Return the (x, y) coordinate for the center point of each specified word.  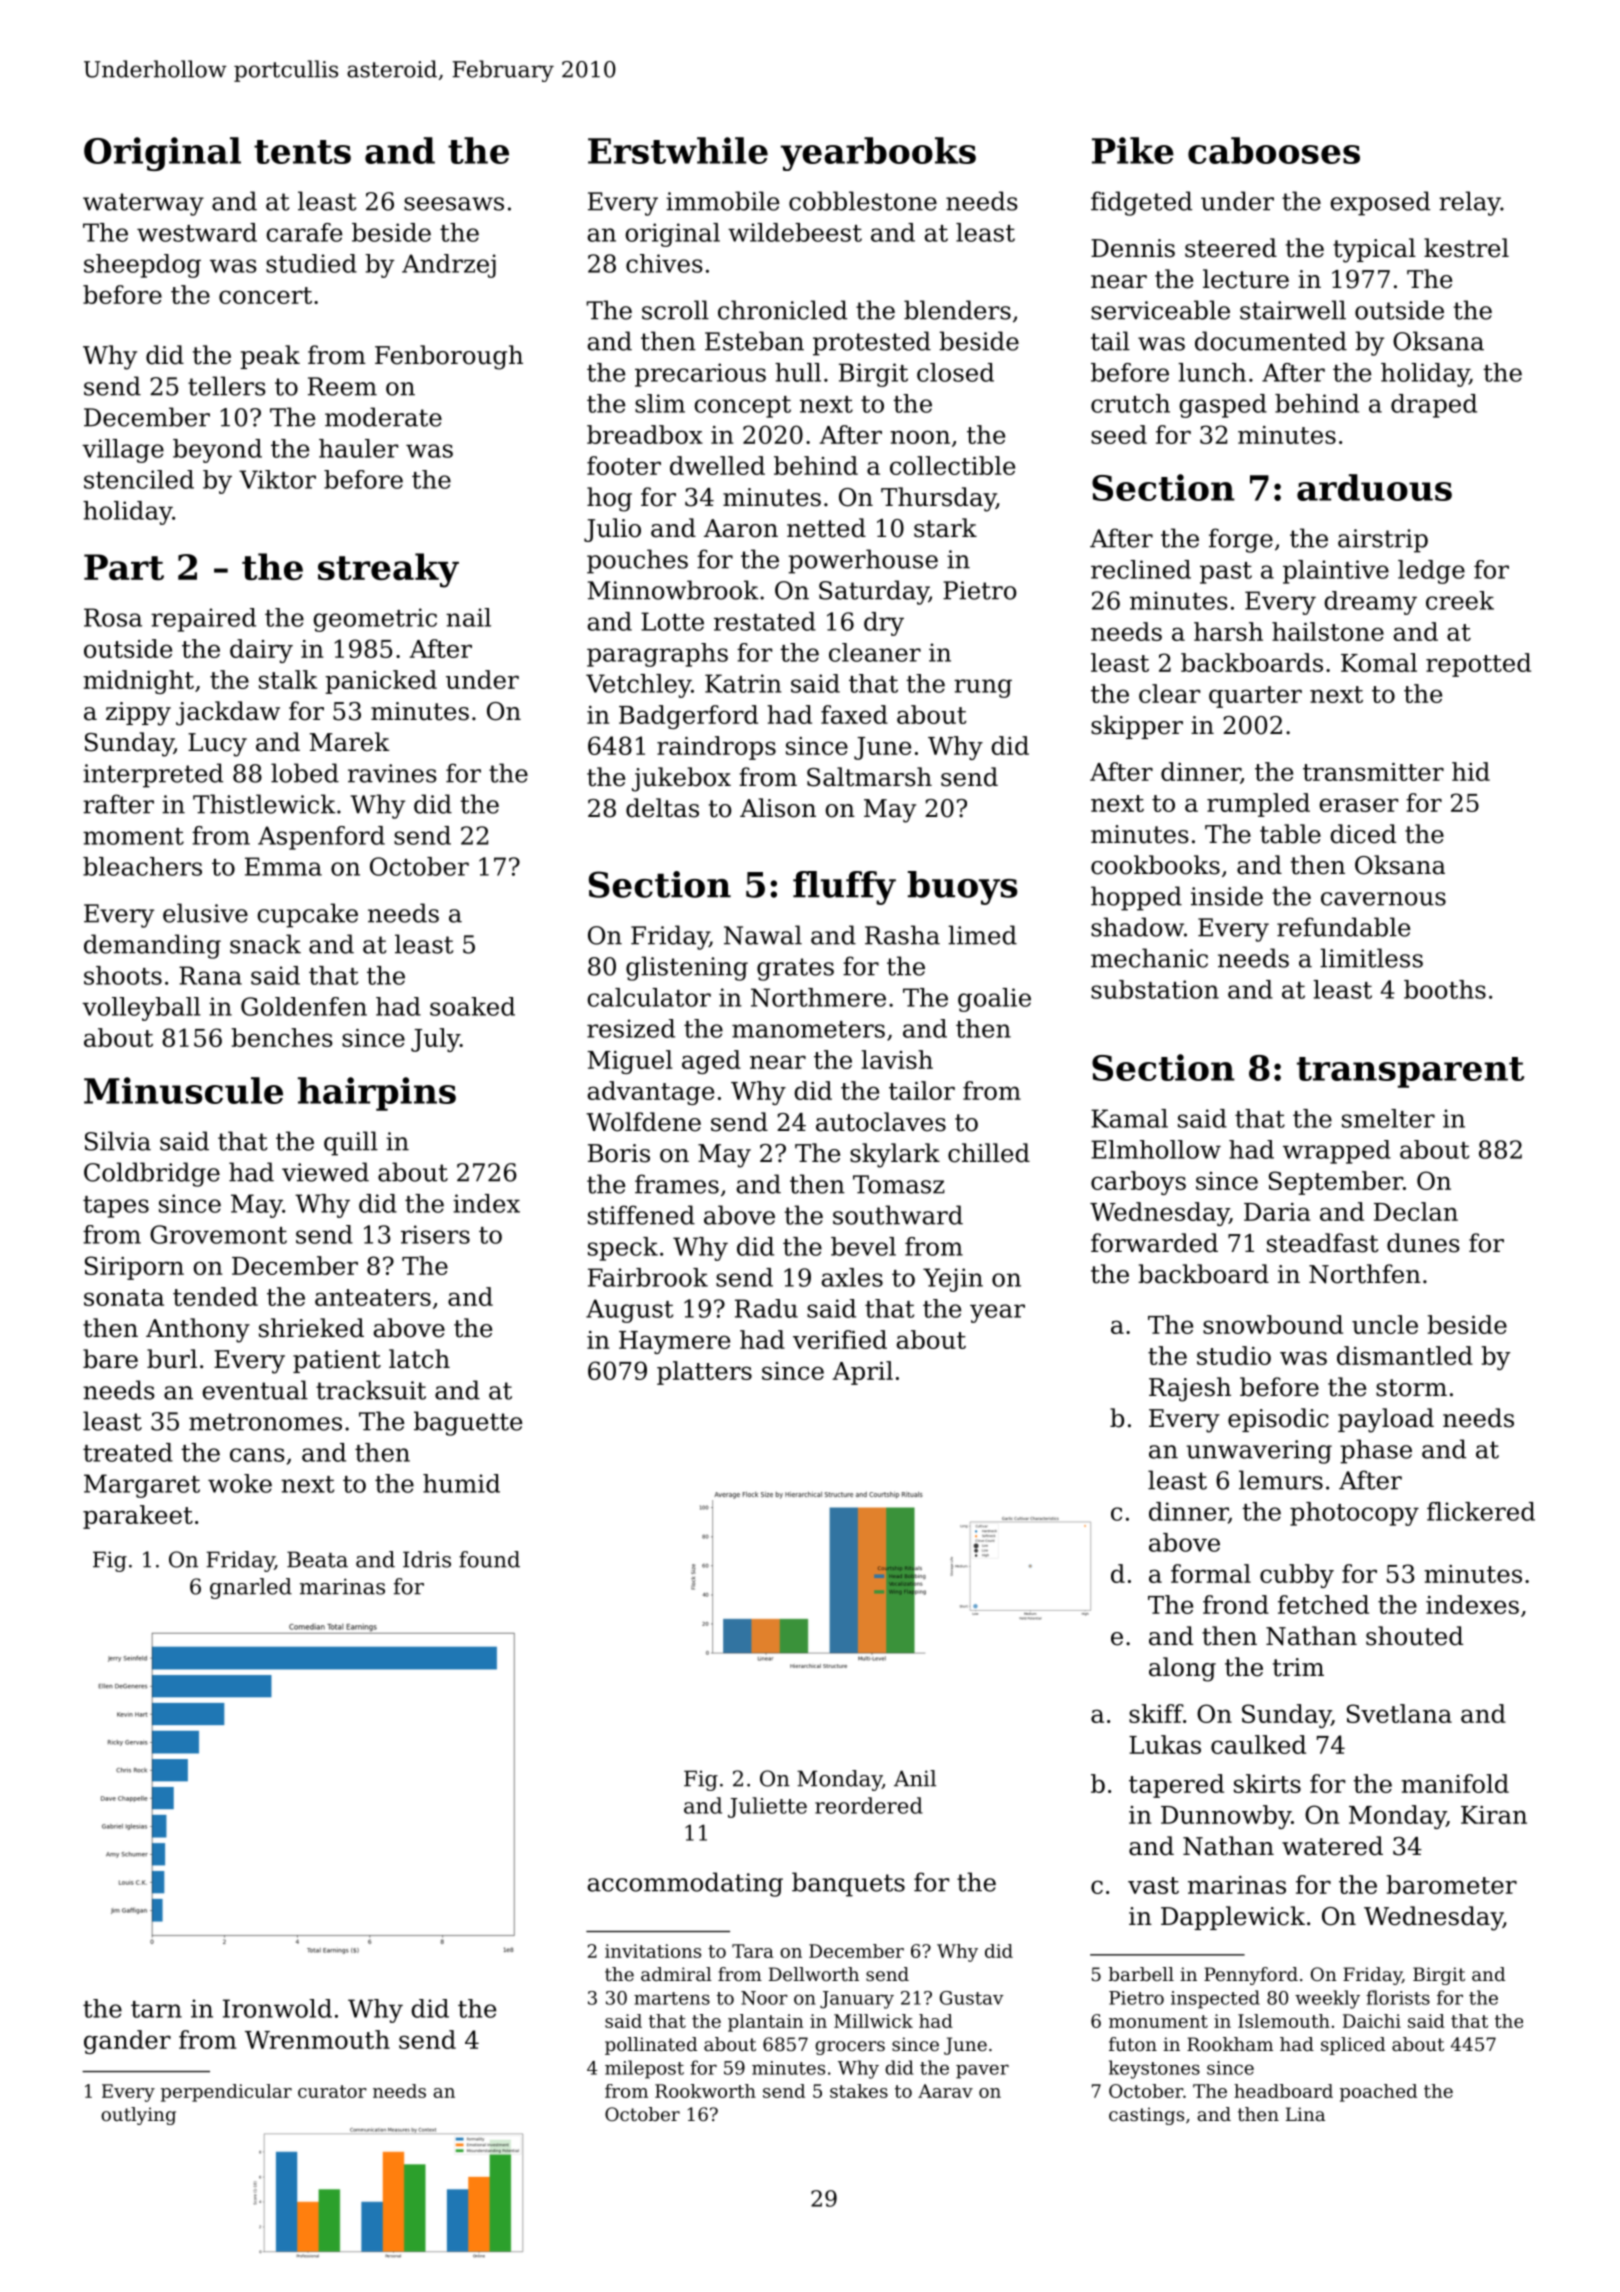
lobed (305, 773)
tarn (156, 2009)
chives (664, 263)
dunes (1423, 1243)
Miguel (630, 1062)
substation (1155, 989)
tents (302, 152)
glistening (687, 968)
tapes (116, 1207)
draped (1434, 406)
